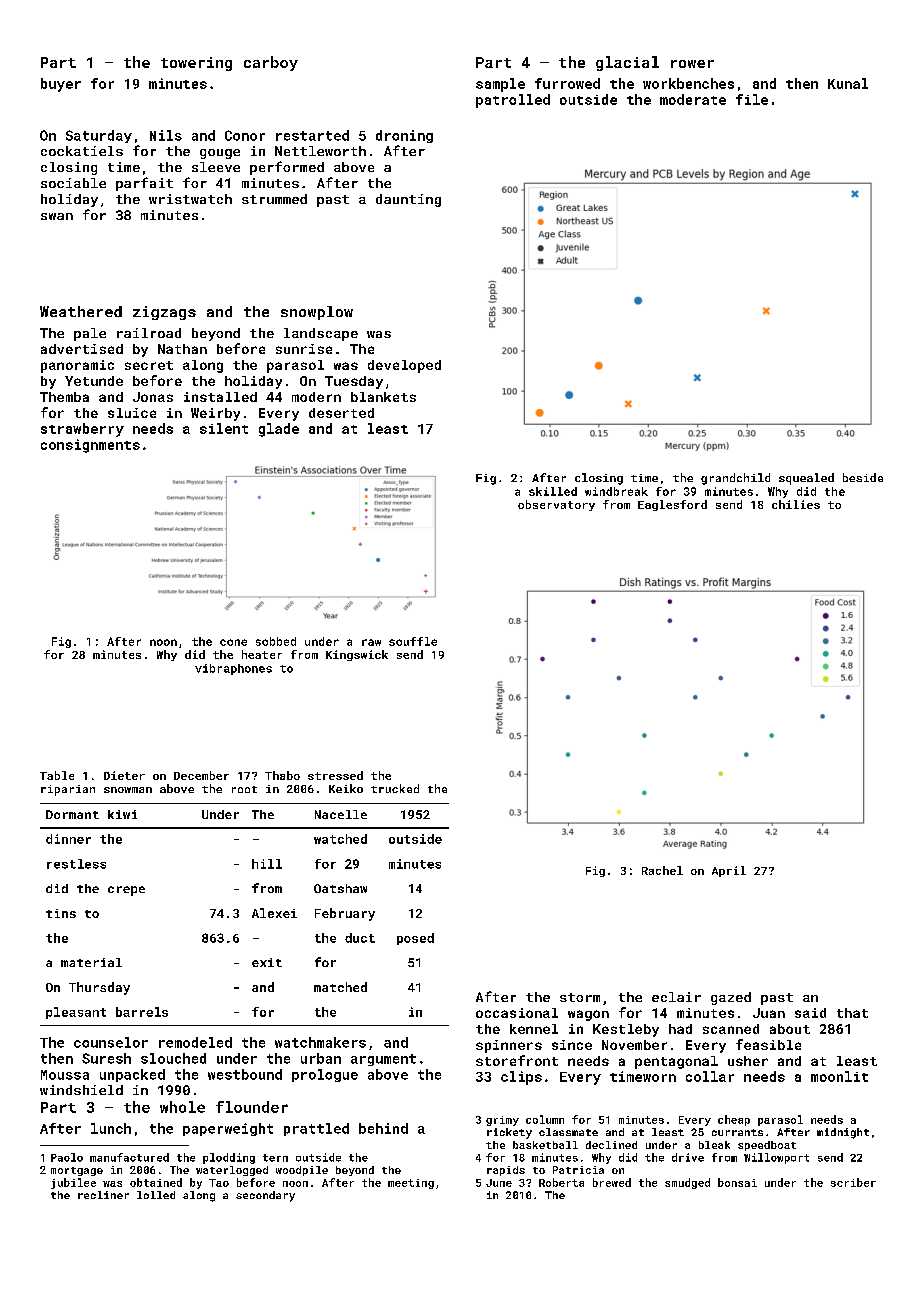 Image resolution: width=924 pixels, height=1308 pixels. I want to click on zigzags, so click(164, 313).
